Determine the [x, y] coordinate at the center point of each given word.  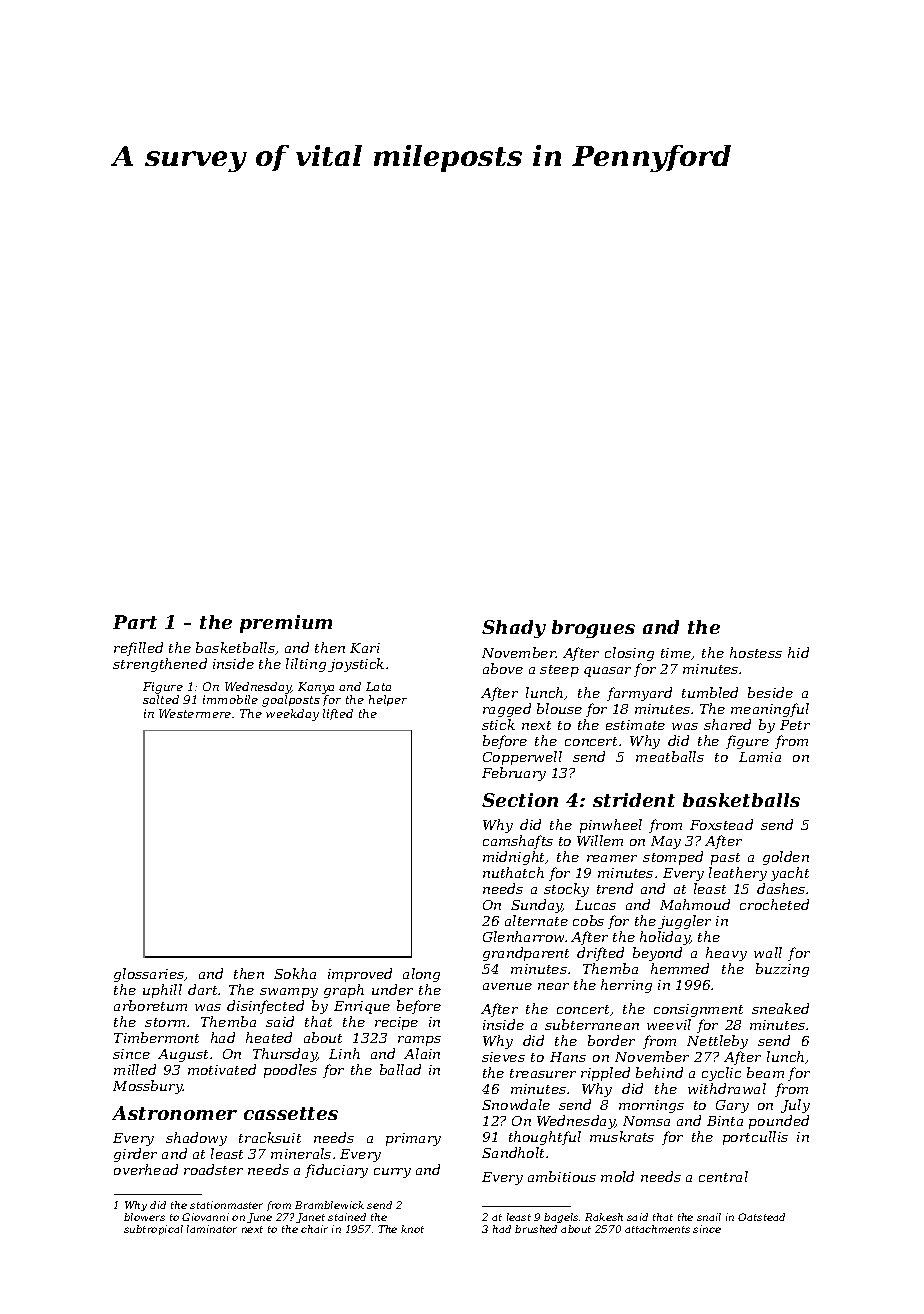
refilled [138, 649]
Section [520, 800]
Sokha [295, 973]
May [666, 842]
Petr [795, 725]
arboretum [150, 1005]
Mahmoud [695, 904]
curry [392, 1173]
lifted [338, 714]
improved [360, 975]
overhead [146, 1169]
